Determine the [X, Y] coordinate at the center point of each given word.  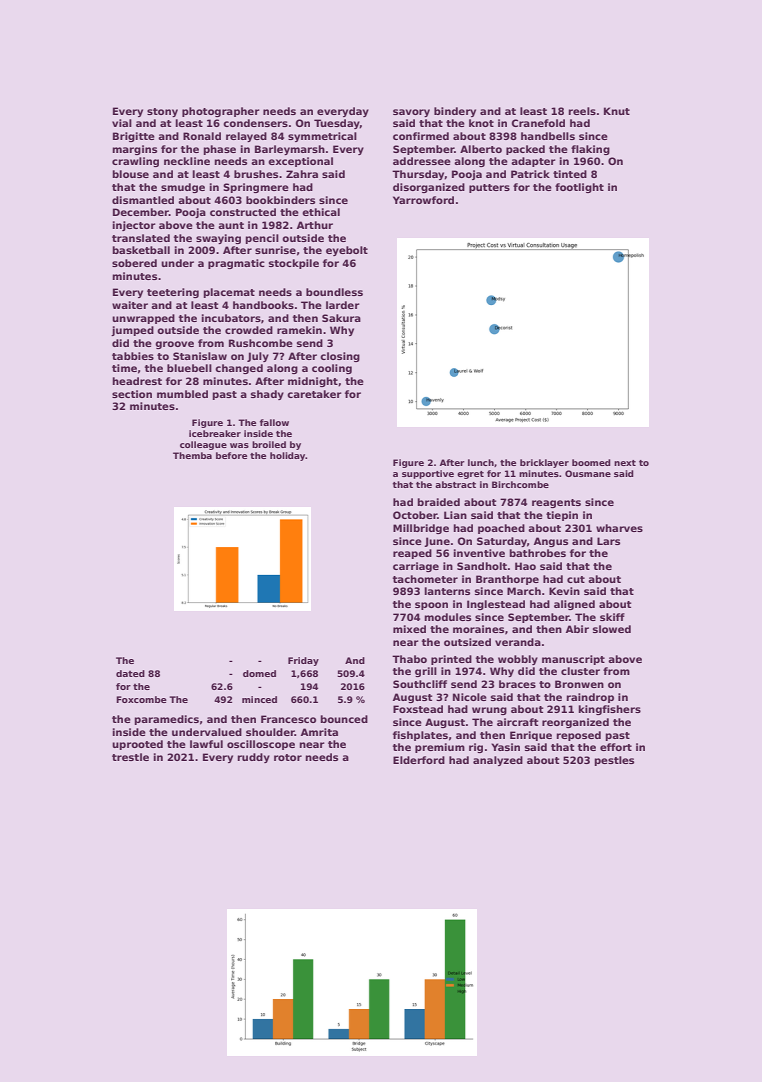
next [625, 463]
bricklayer [544, 463]
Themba [192, 455]
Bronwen [579, 684]
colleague [203, 445]
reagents [556, 503]
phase [219, 150]
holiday [287, 456]
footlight [579, 188]
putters [489, 188]
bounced [344, 719]
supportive [428, 474]
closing [340, 357]
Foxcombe [141, 699]
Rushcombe [261, 343]
